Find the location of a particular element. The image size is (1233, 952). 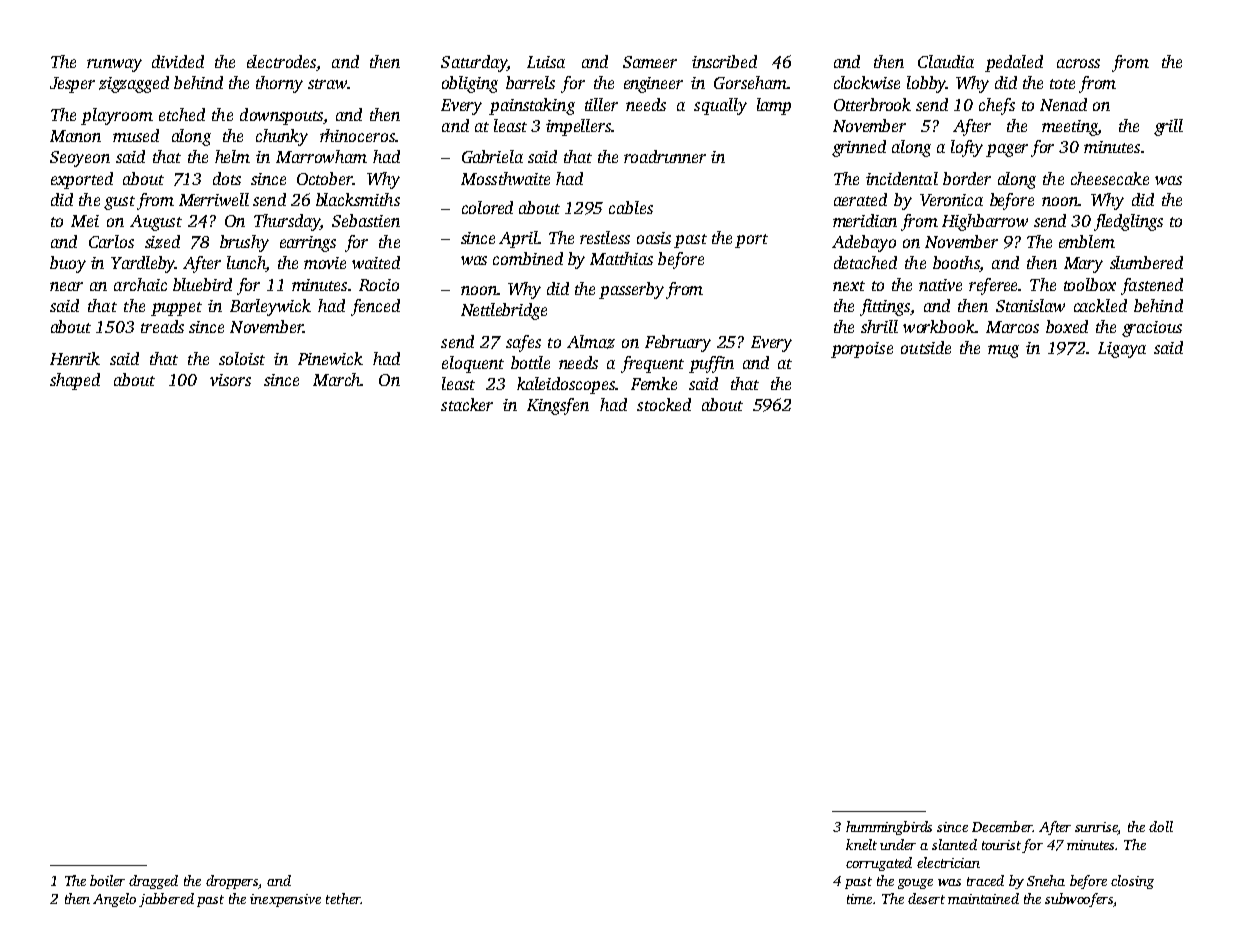

droppers is located at coordinates (232, 882).
